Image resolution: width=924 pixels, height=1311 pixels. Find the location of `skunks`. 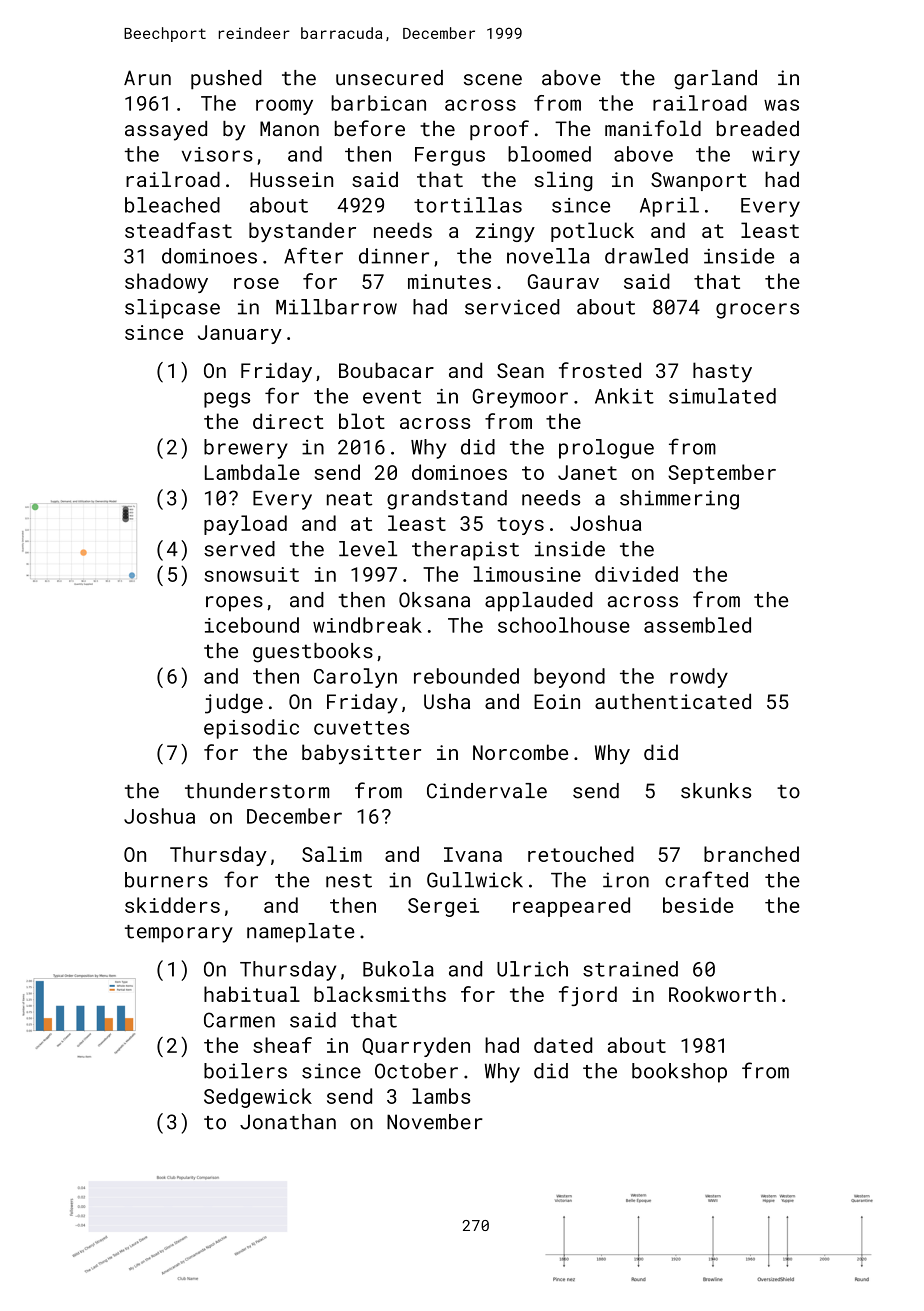

skunks is located at coordinates (716, 791).
